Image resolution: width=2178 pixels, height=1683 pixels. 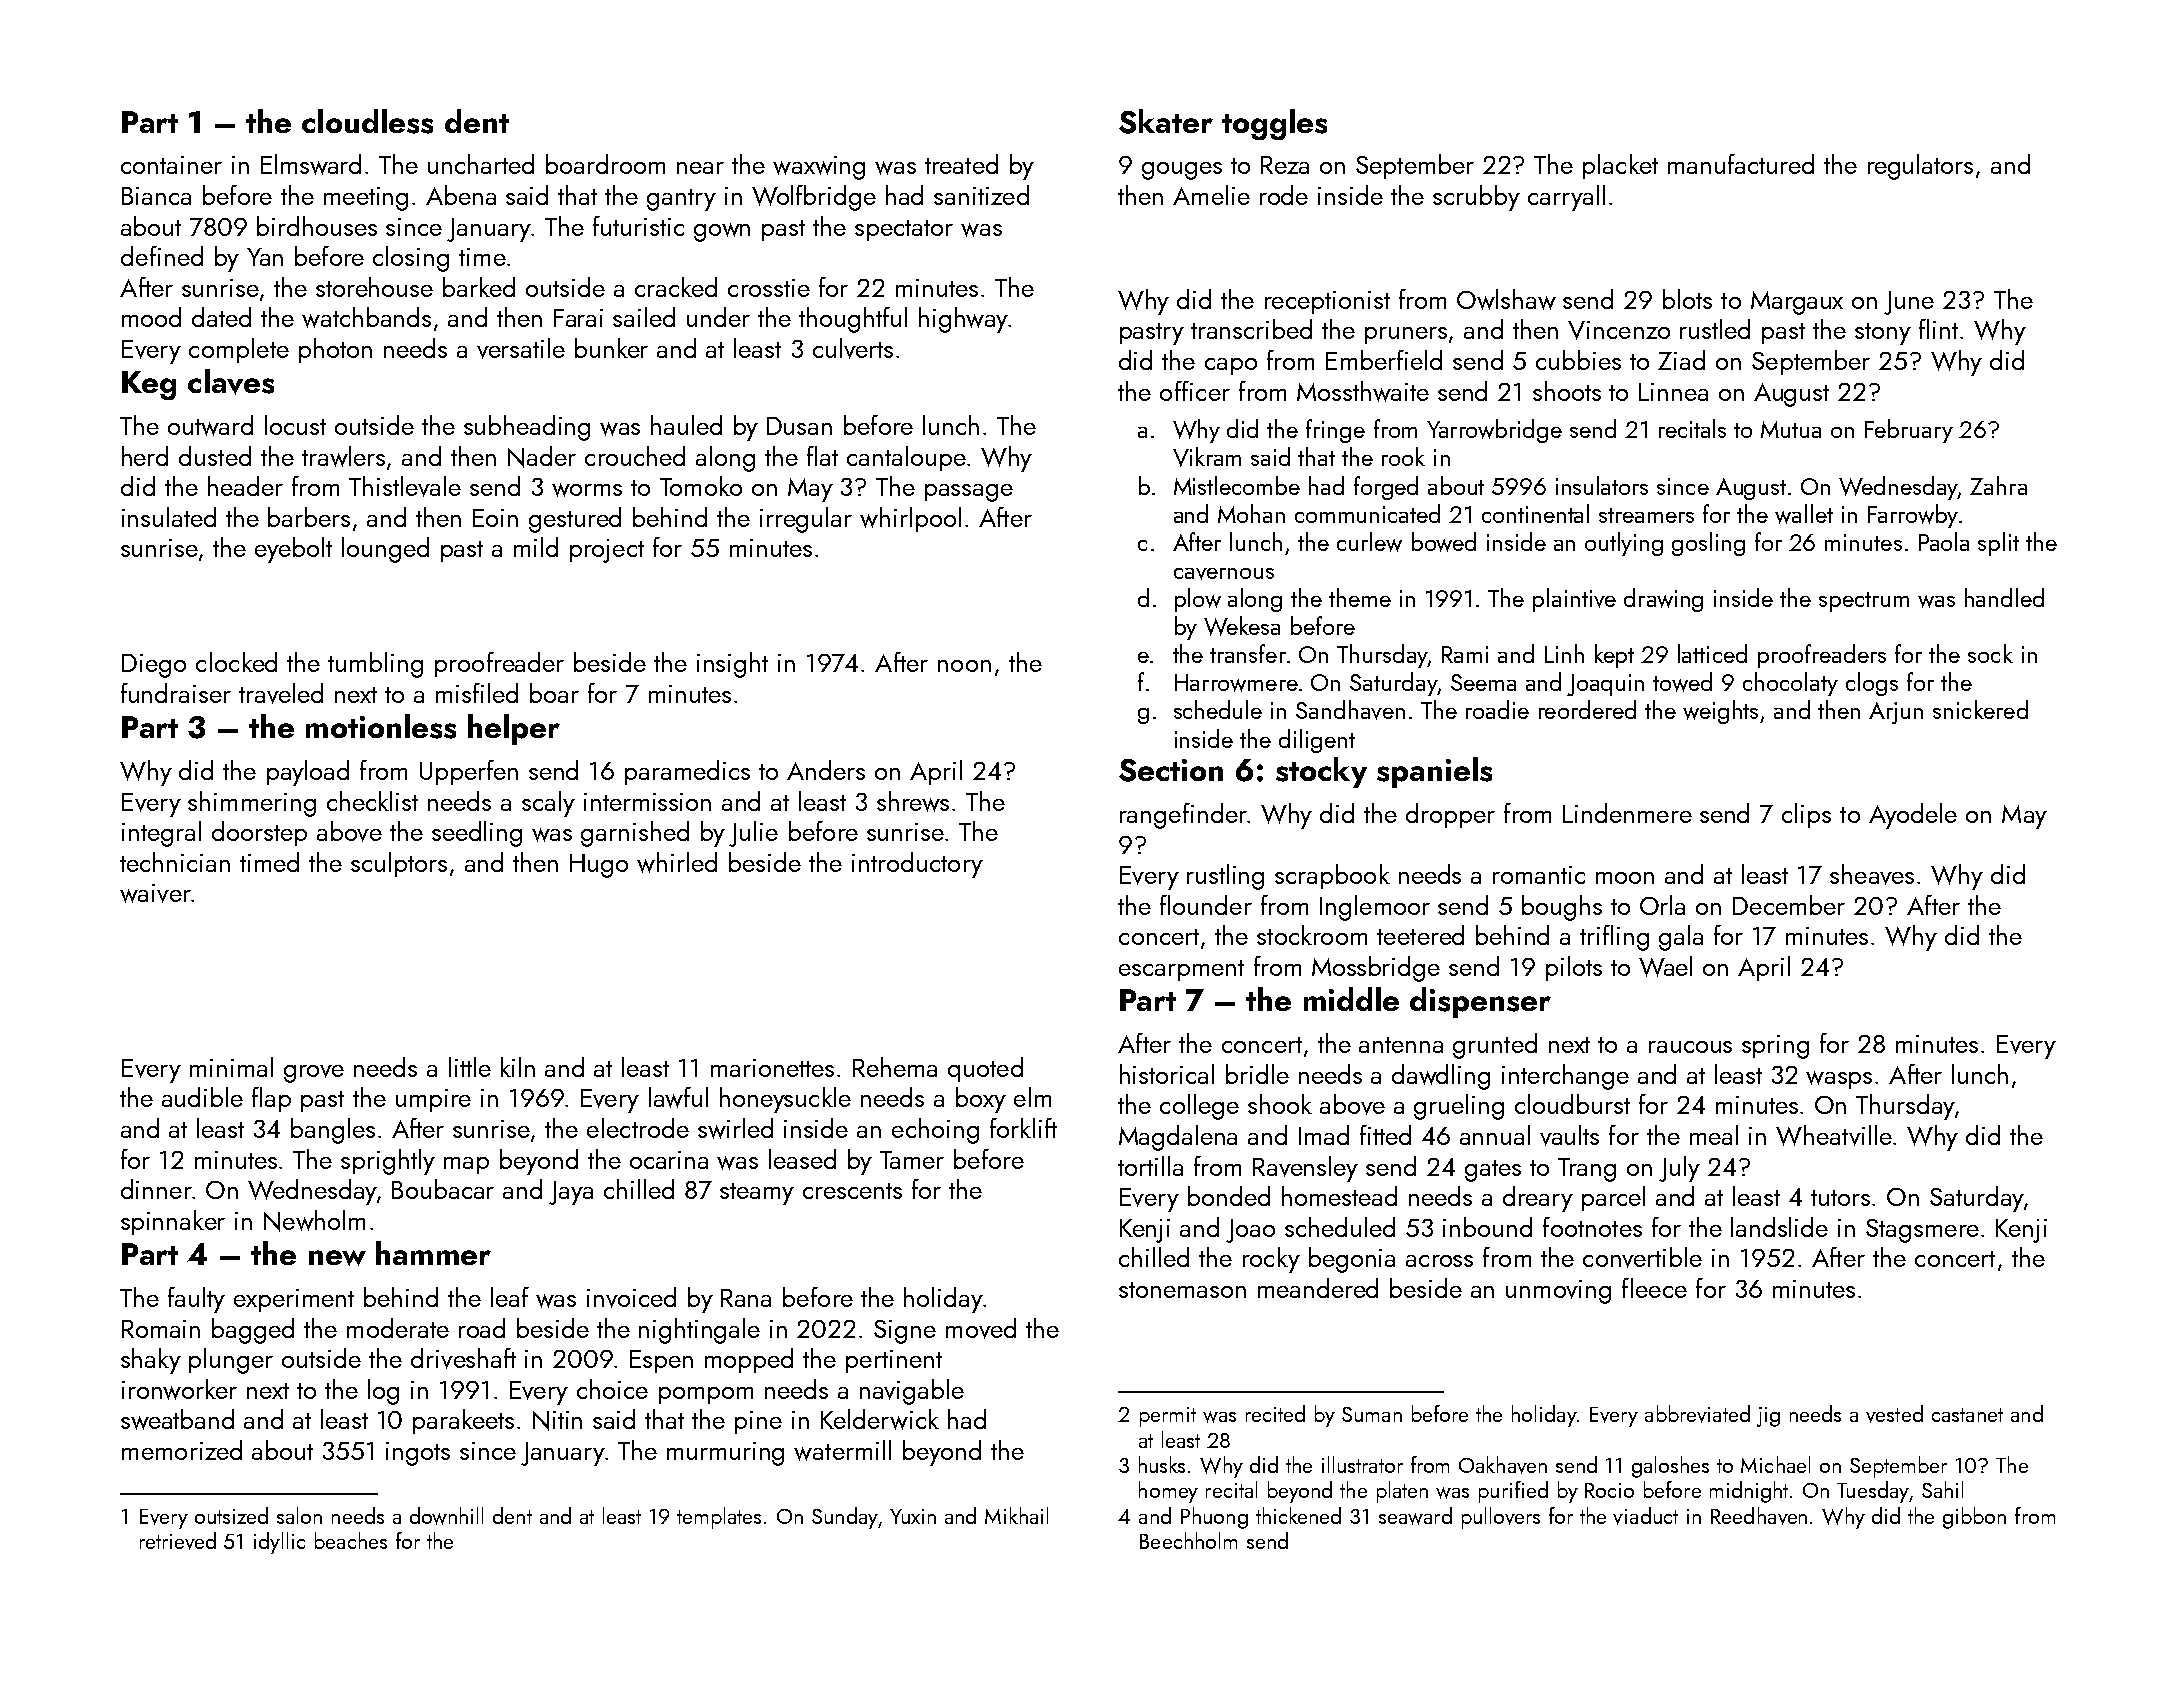 I want to click on shimmering, so click(x=252, y=804).
